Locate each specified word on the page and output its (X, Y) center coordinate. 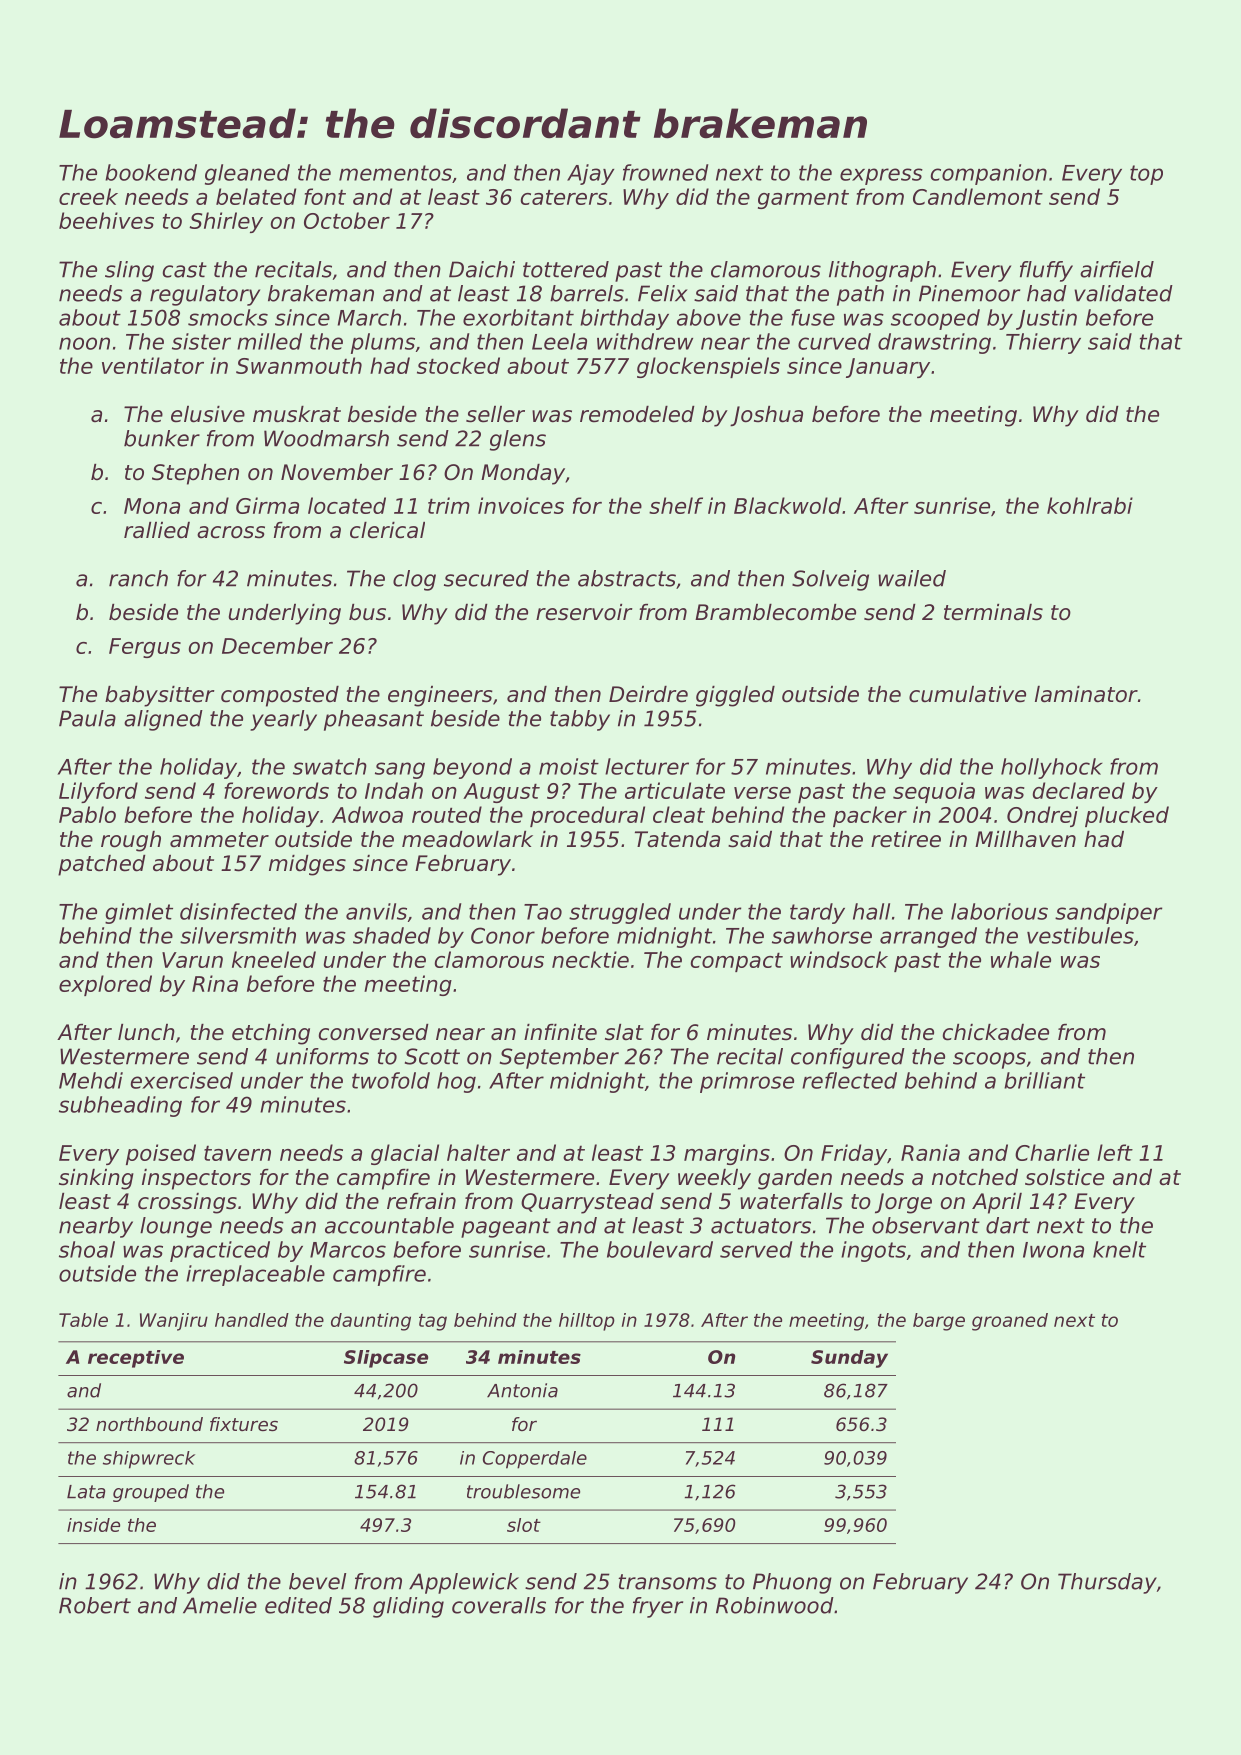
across (231, 532)
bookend (151, 172)
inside (93, 1525)
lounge (176, 1227)
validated (1123, 293)
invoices (521, 505)
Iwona (1053, 1250)
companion (989, 174)
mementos (395, 173)
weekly (714, 1179)
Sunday (849, 1359)
